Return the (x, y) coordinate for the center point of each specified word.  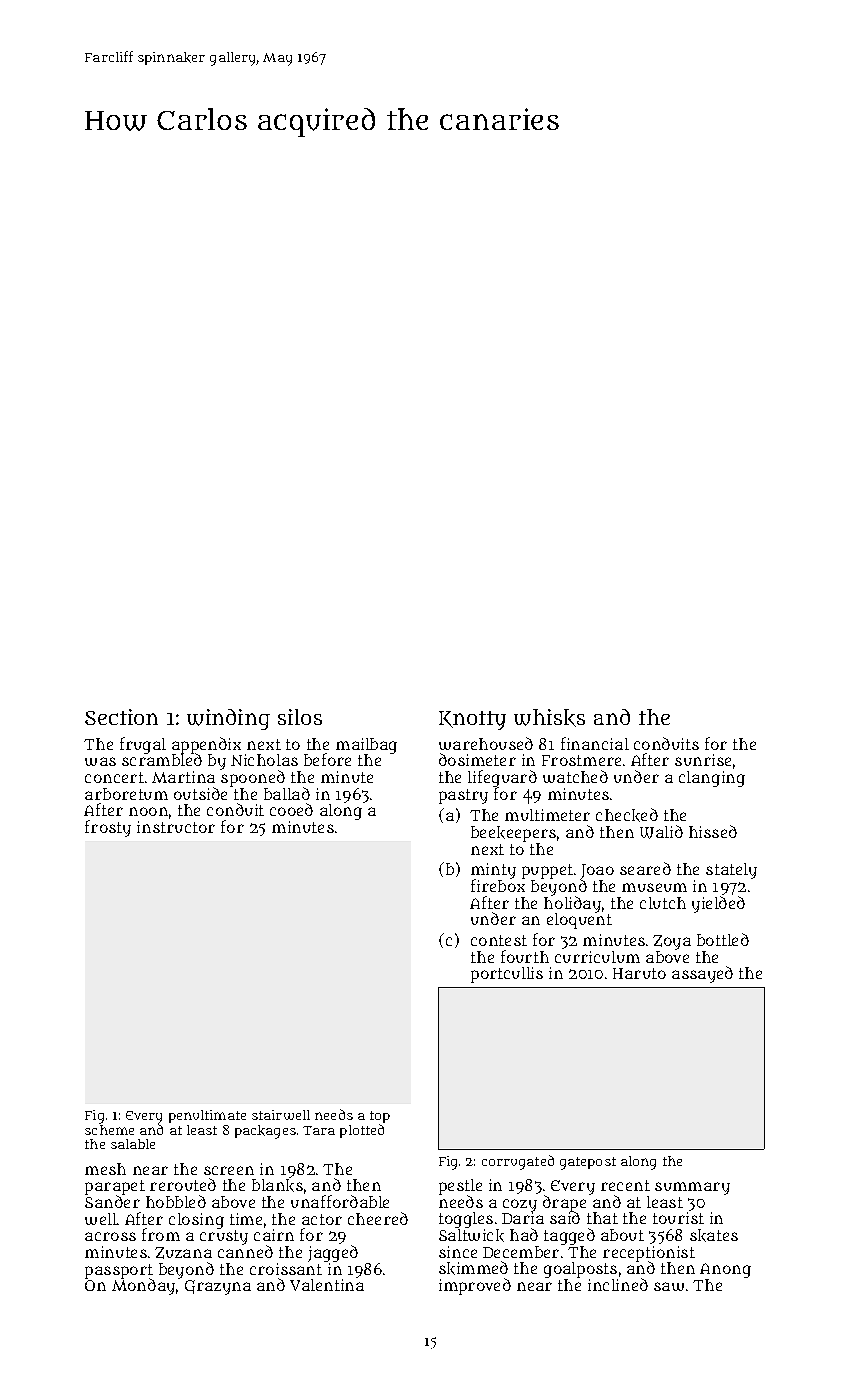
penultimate (207, 1116)
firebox (498, 886)
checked (627, 815)
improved (475, 1286)
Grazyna (218, 1287)
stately (731, 871)
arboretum (126, 794)
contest (499, 940)
